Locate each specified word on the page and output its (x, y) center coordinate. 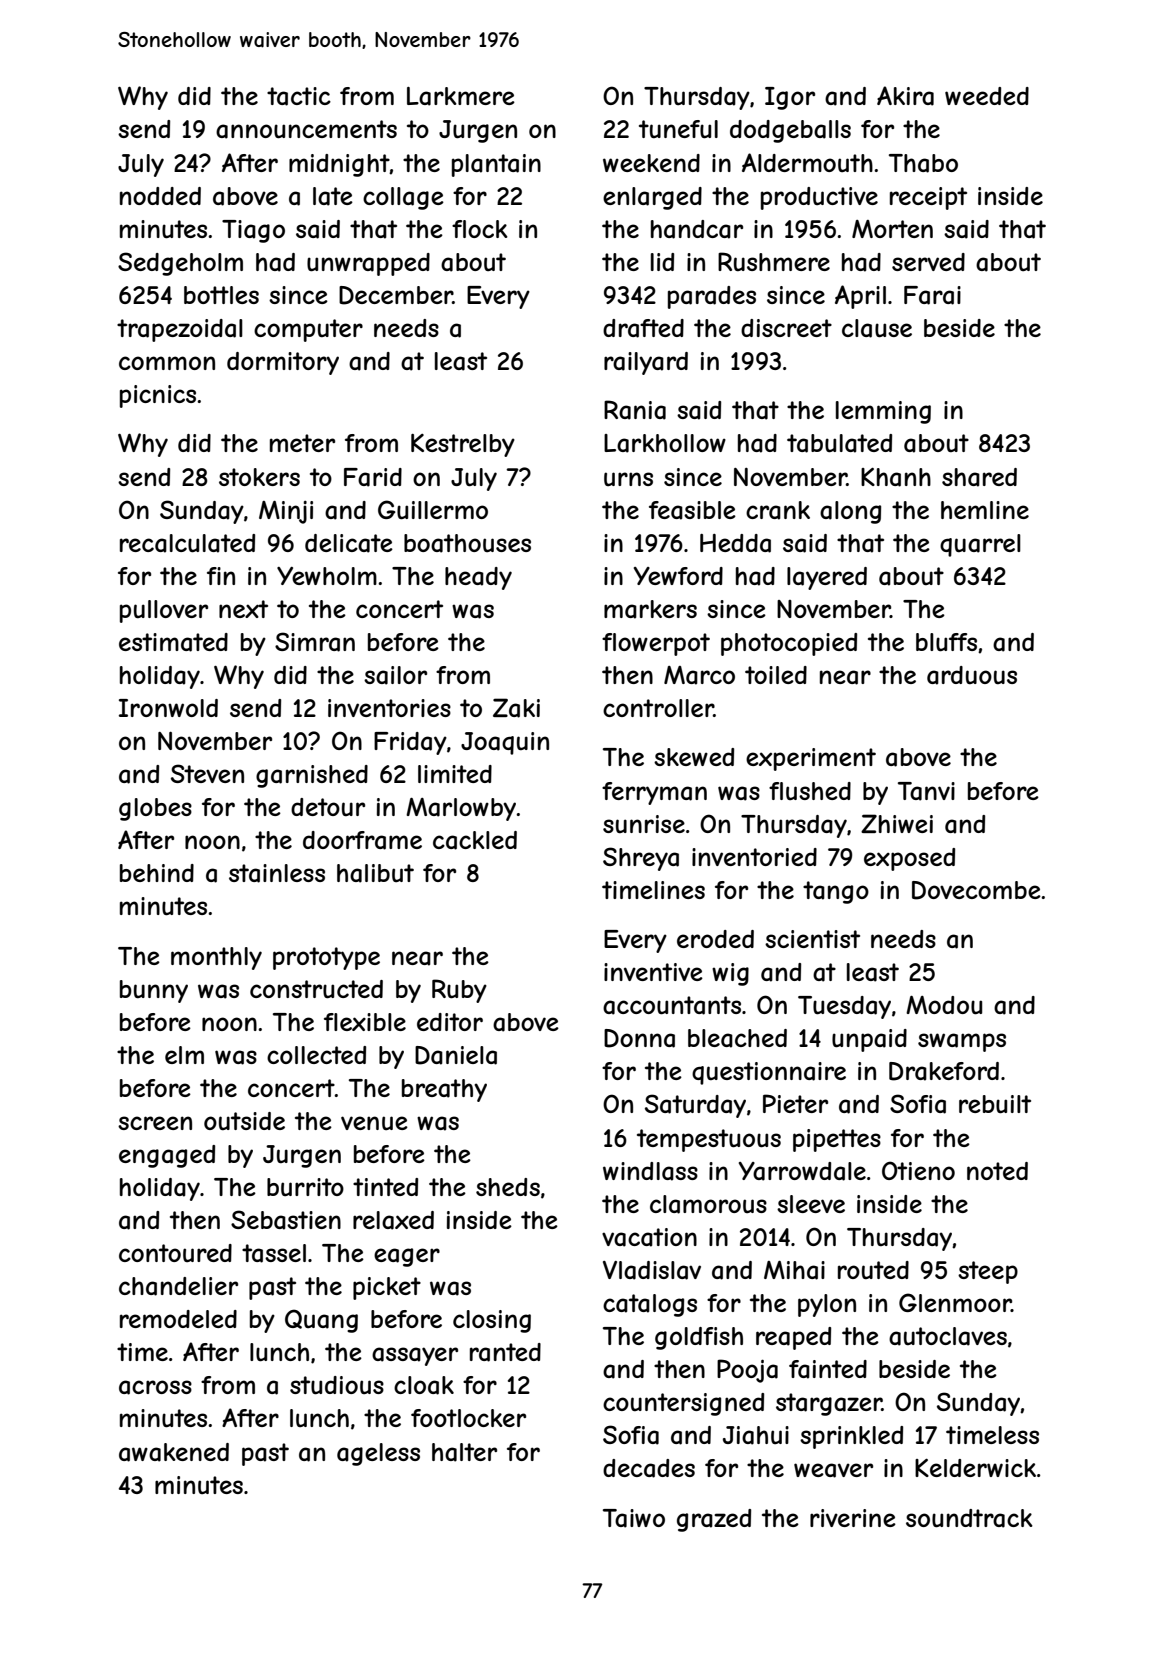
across (155, 1387)
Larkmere (461, 96)
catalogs (650, 1305)
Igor (790, 98)
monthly (216, 958)
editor (450, 1022)
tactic (299, 96)
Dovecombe (976, 890)
